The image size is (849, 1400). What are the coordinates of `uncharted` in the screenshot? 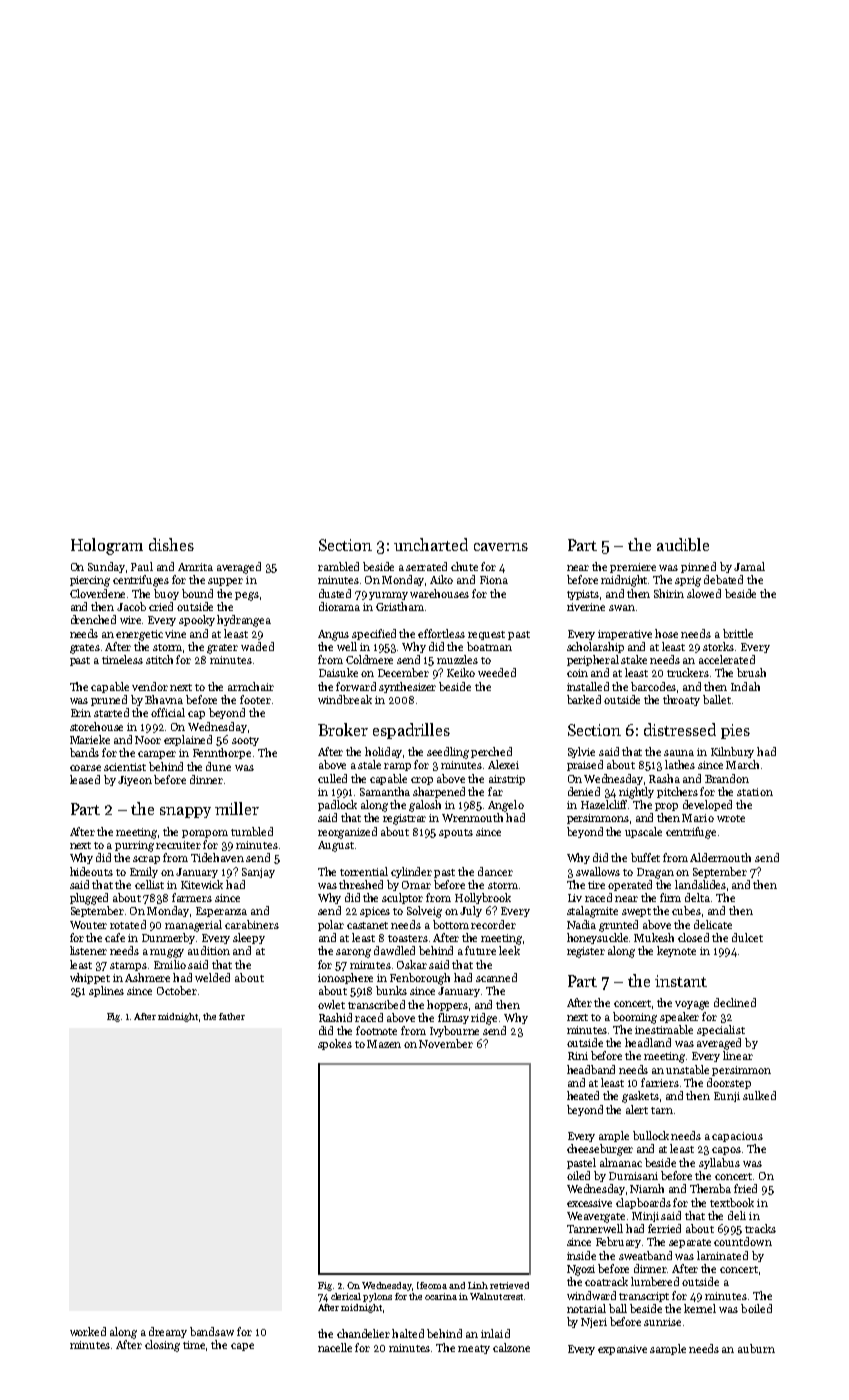 It's located at (431, 544).
